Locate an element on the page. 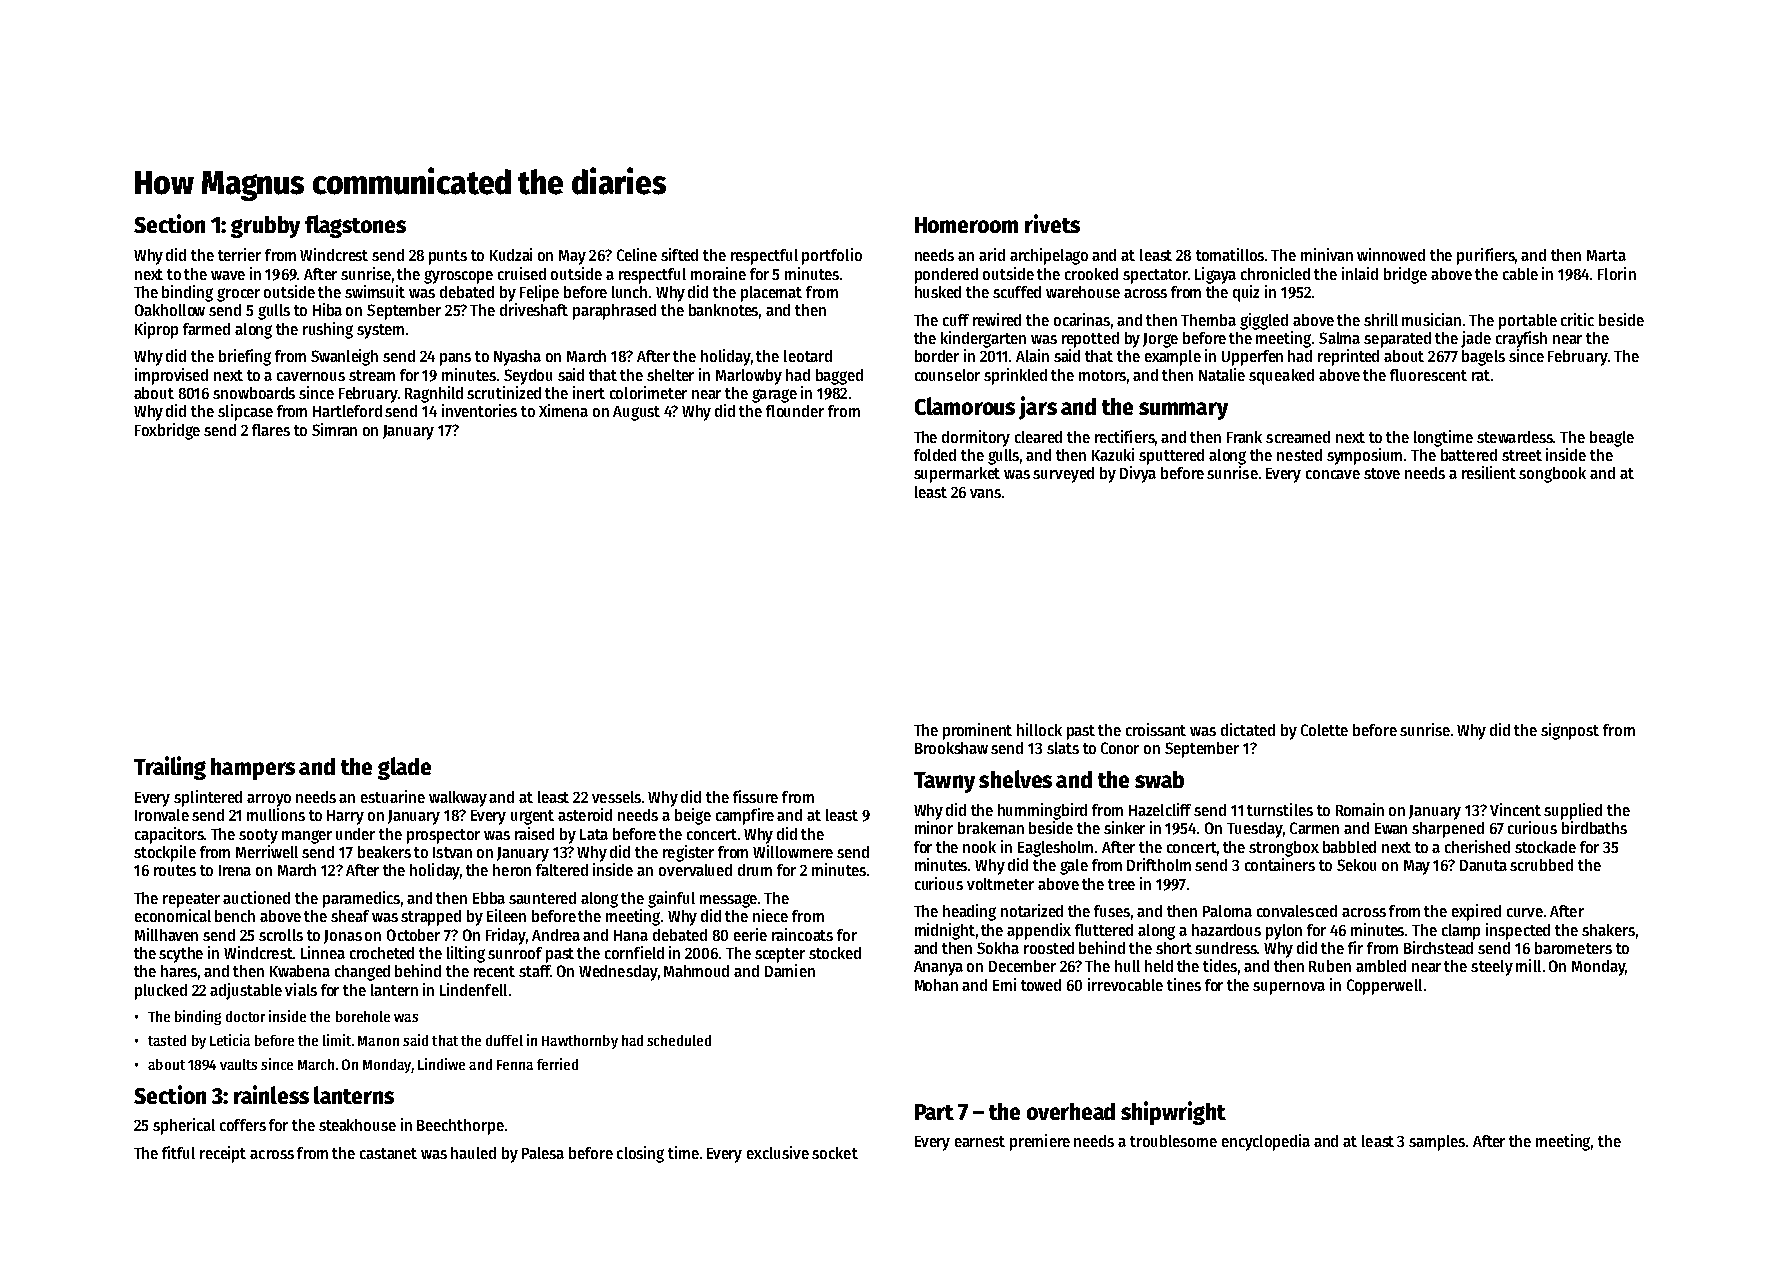 The width and height of the image is (1784, 1261). Trailing is located at coordinates (170, 768).
